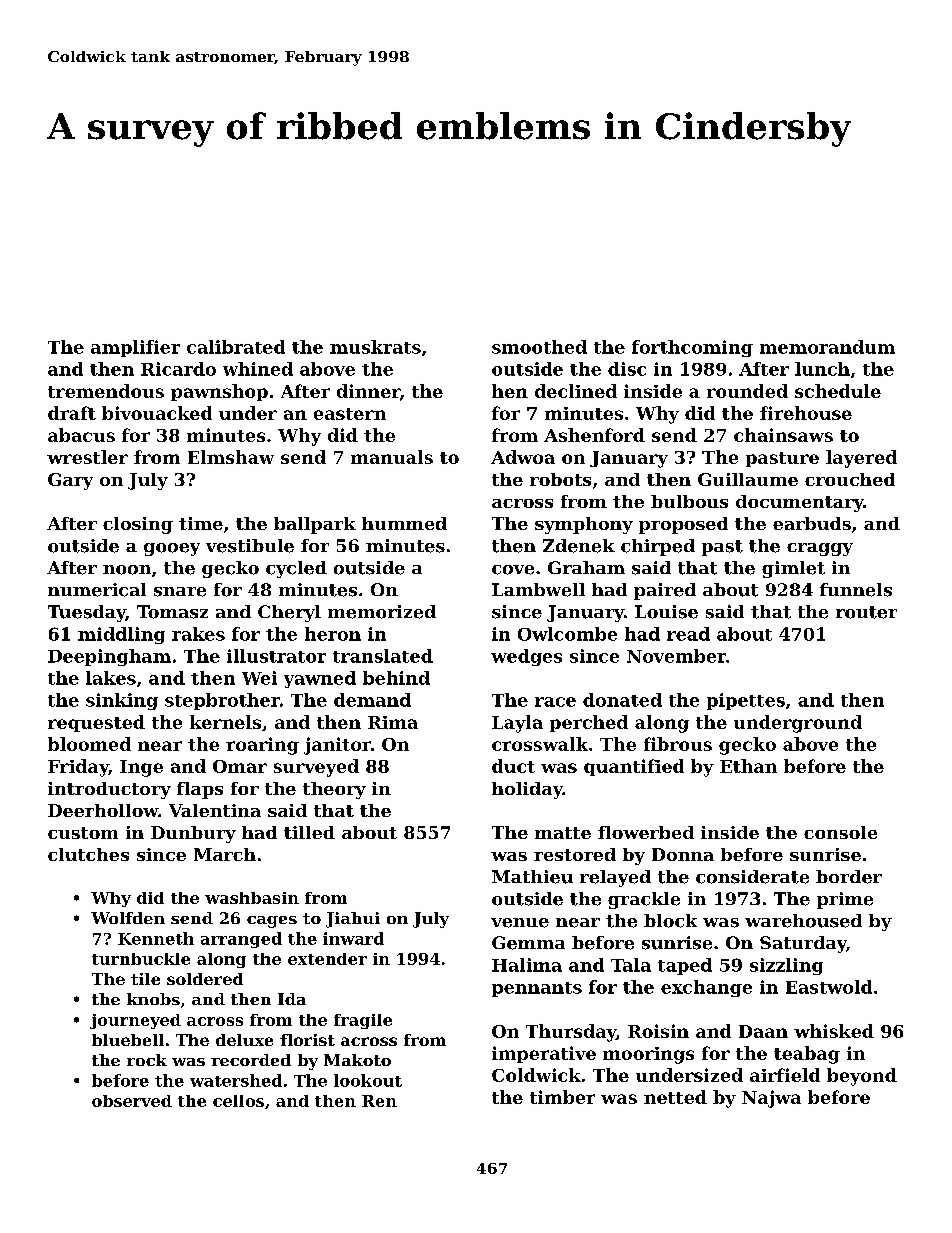 The image size is (952, 1233). I want to click on forthcoming, so click(692, 348).
